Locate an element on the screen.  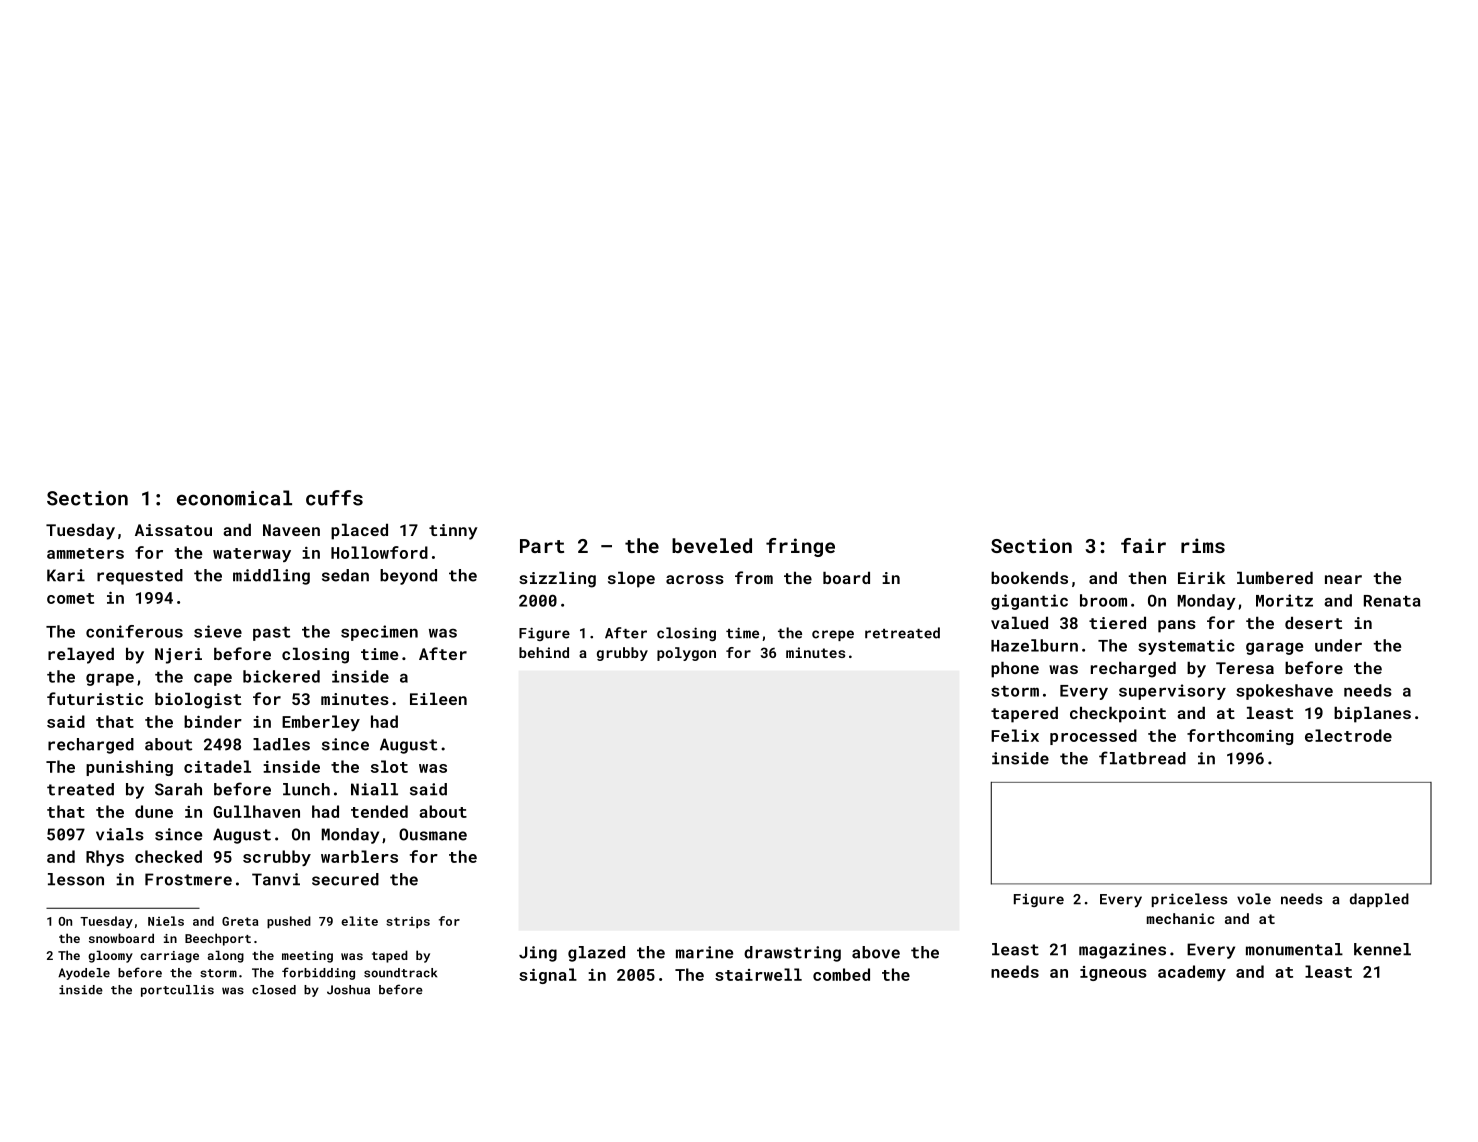
academy is located at coordinates (1192, 973).
